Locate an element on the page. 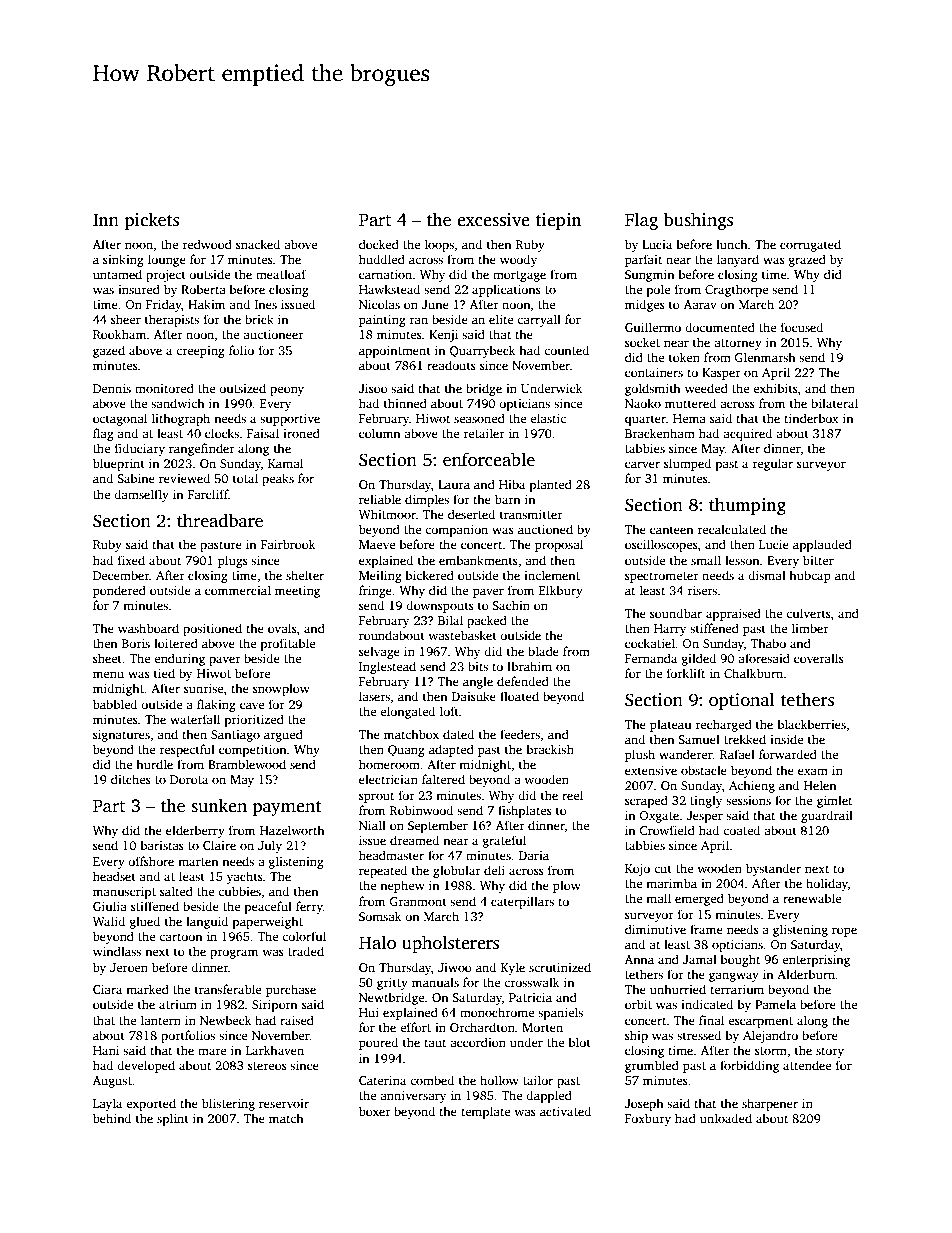 The height and width of the image is (1233, 952). behind is located at coordinates (112, 1118).
